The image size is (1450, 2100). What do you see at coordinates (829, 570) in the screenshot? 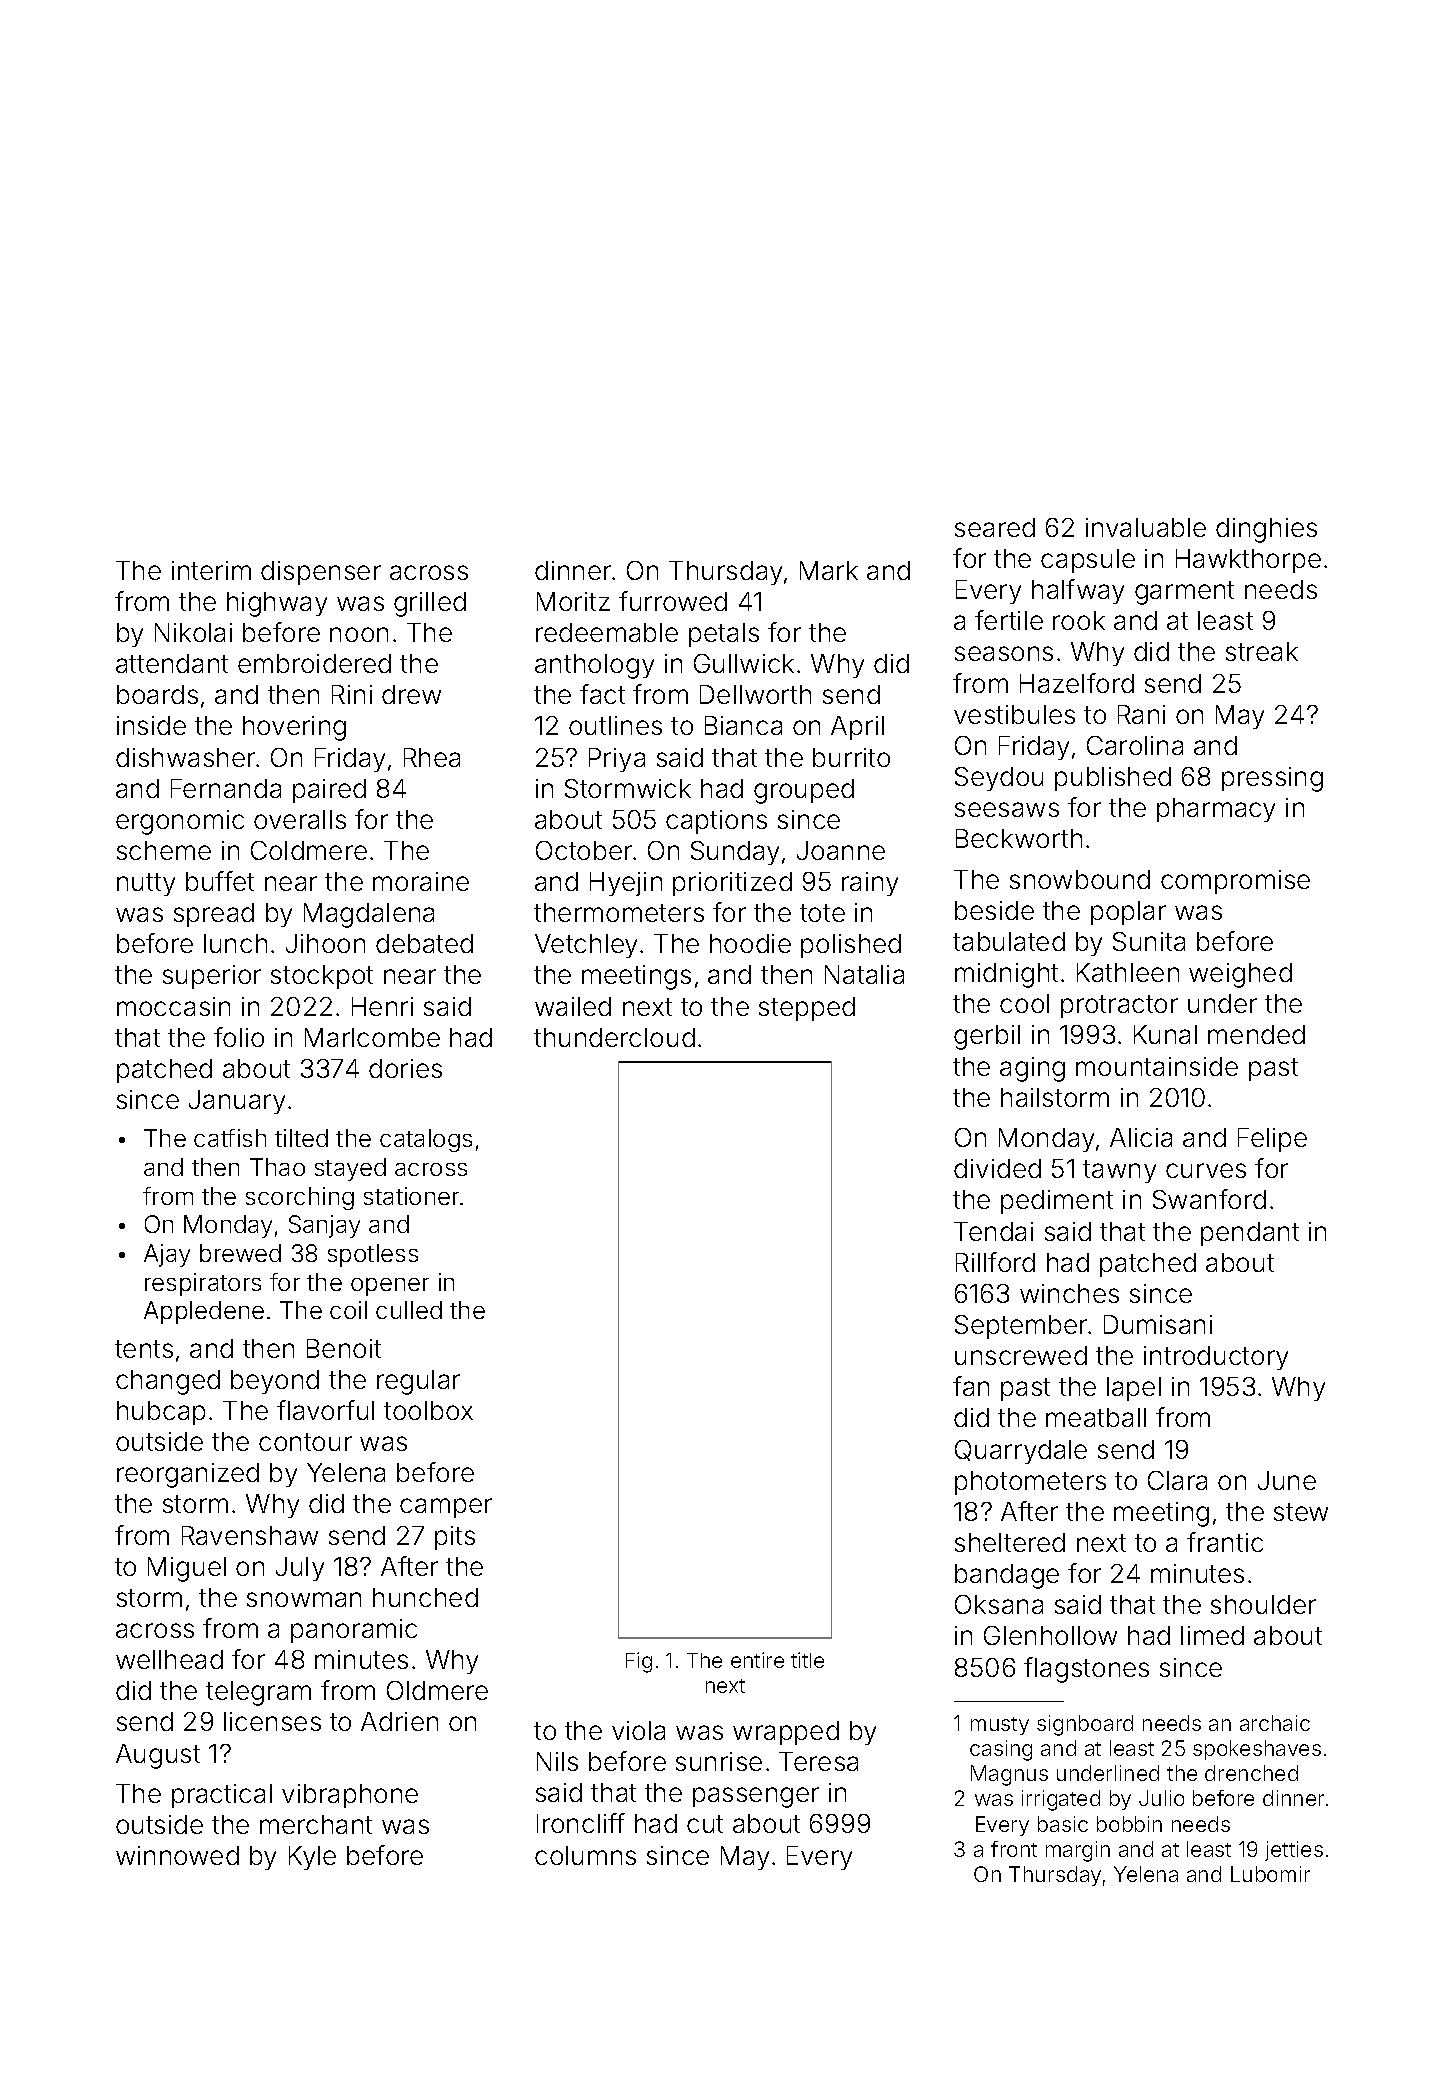
I see `Mark` at bounding box center [829, 570].
